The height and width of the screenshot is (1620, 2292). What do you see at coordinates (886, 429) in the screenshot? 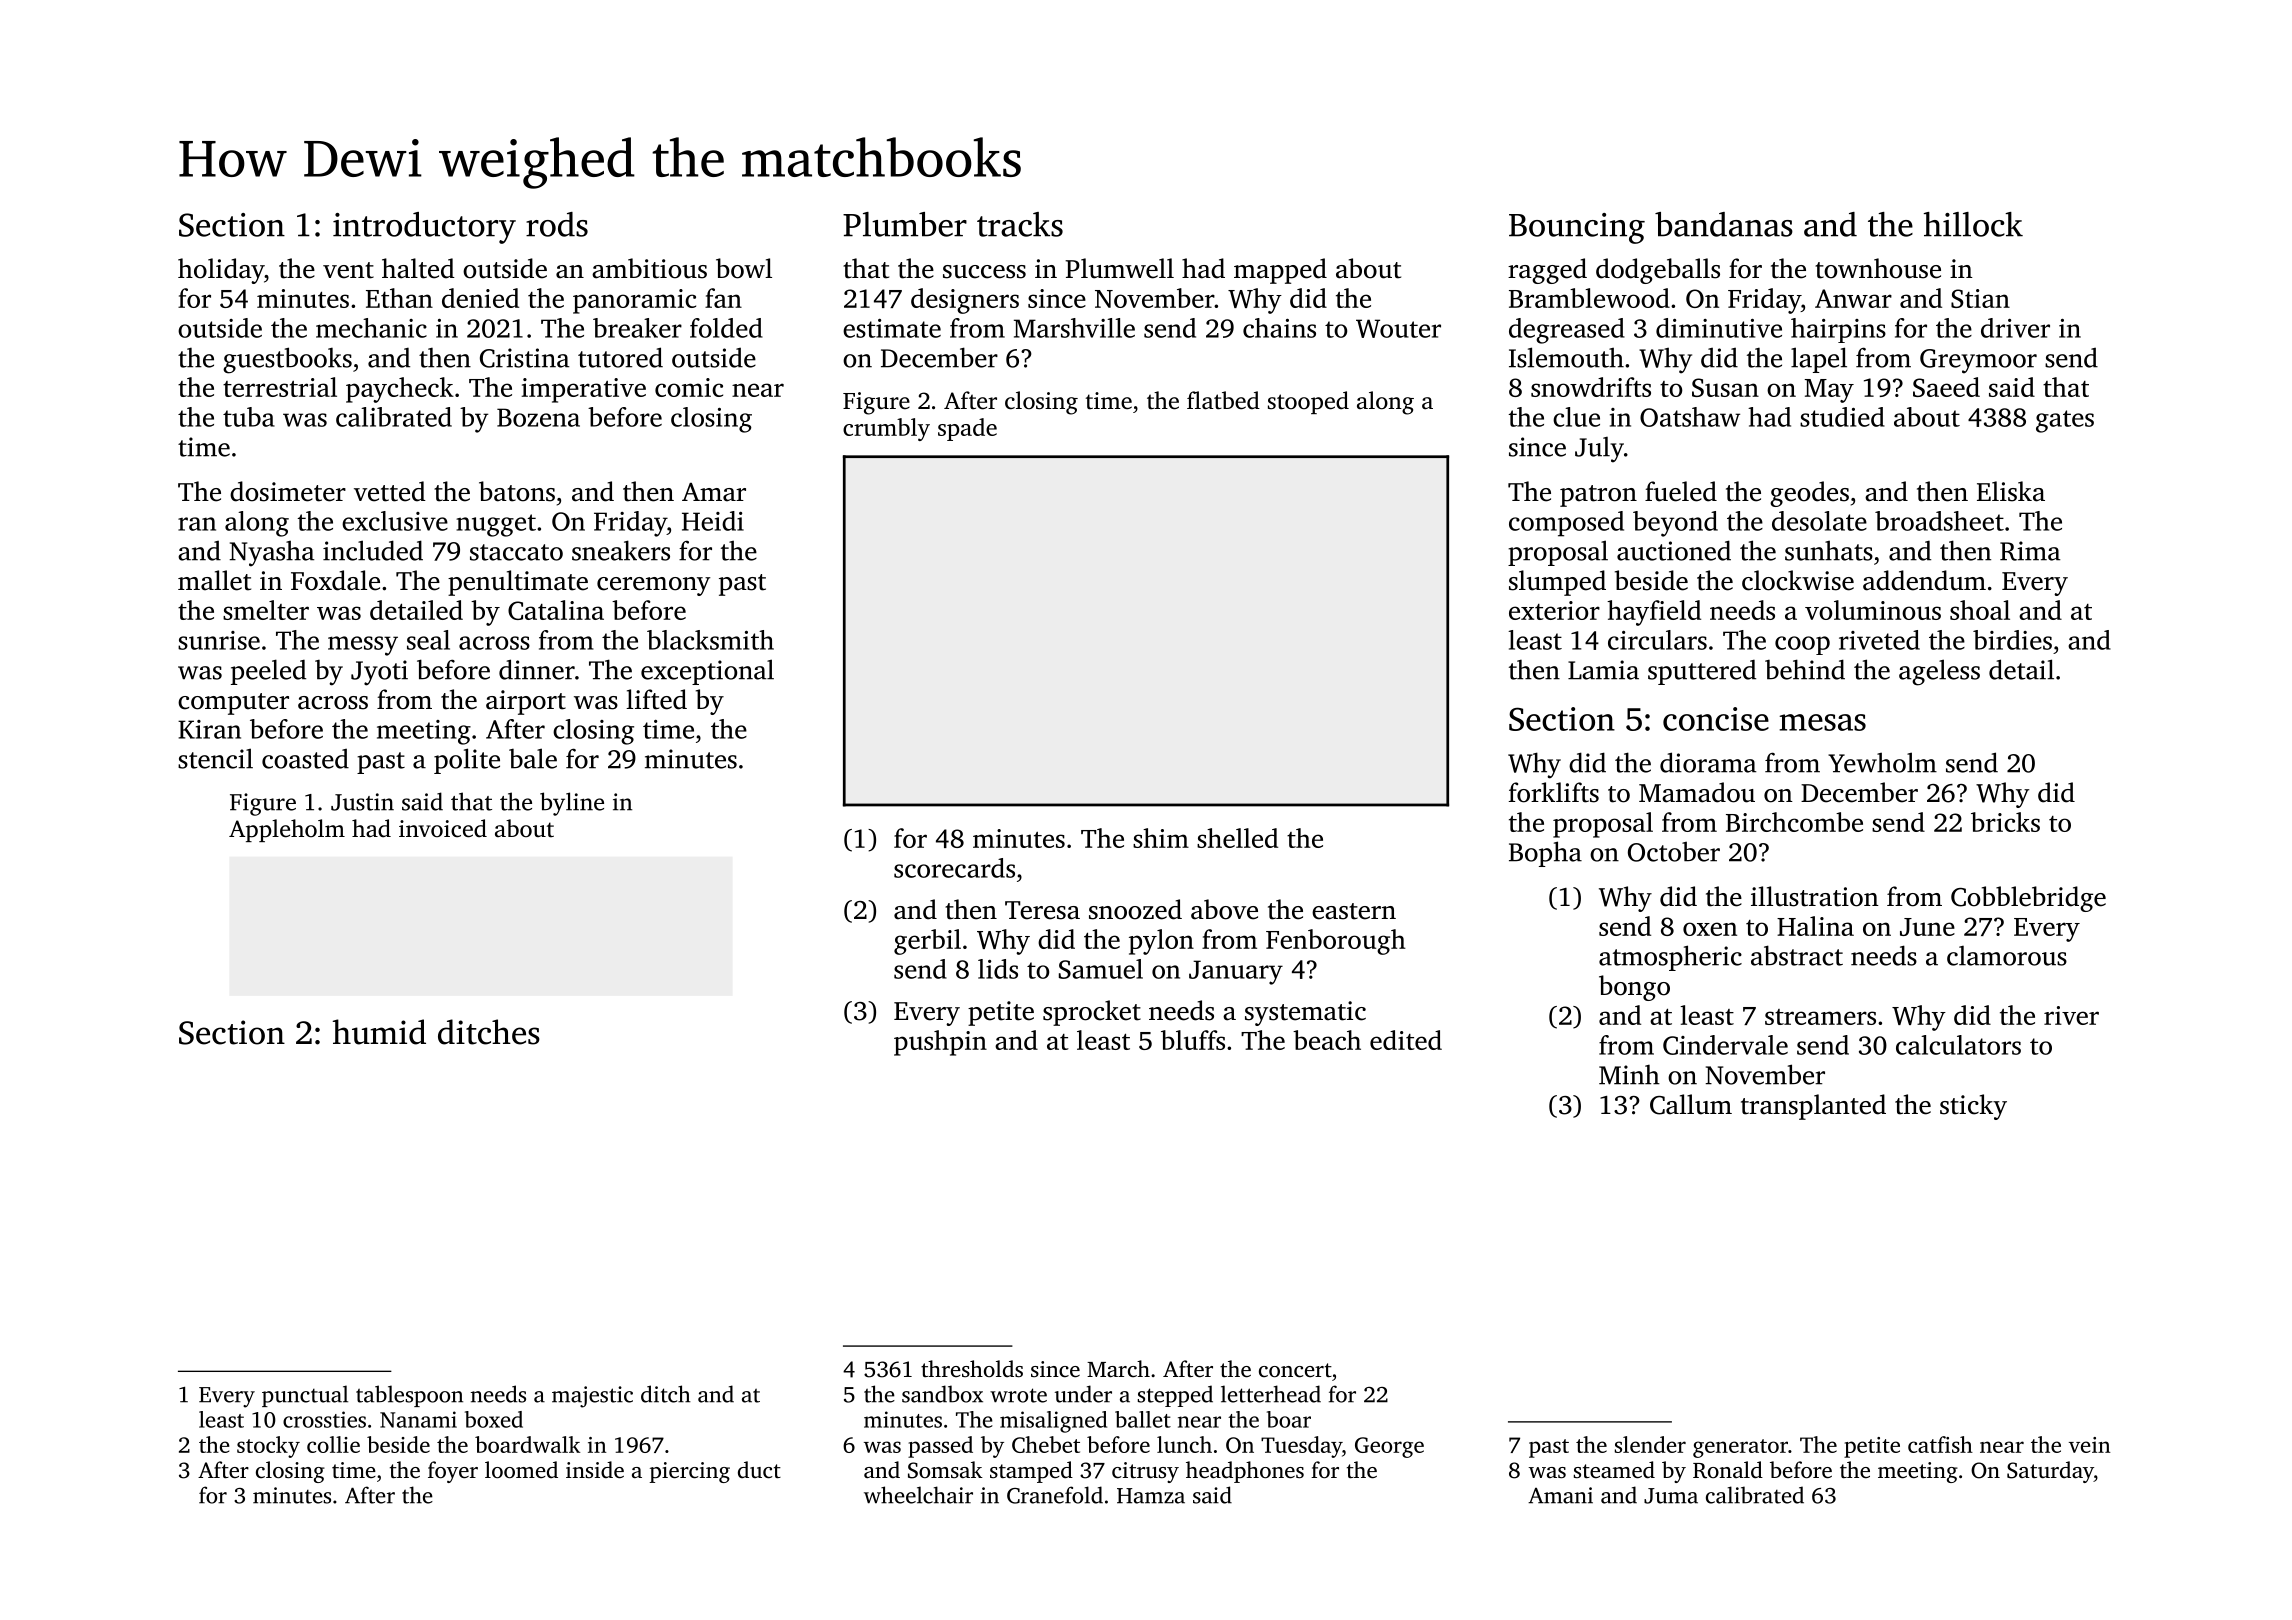
I see `crumbly` at bounding box center [886, 429].
